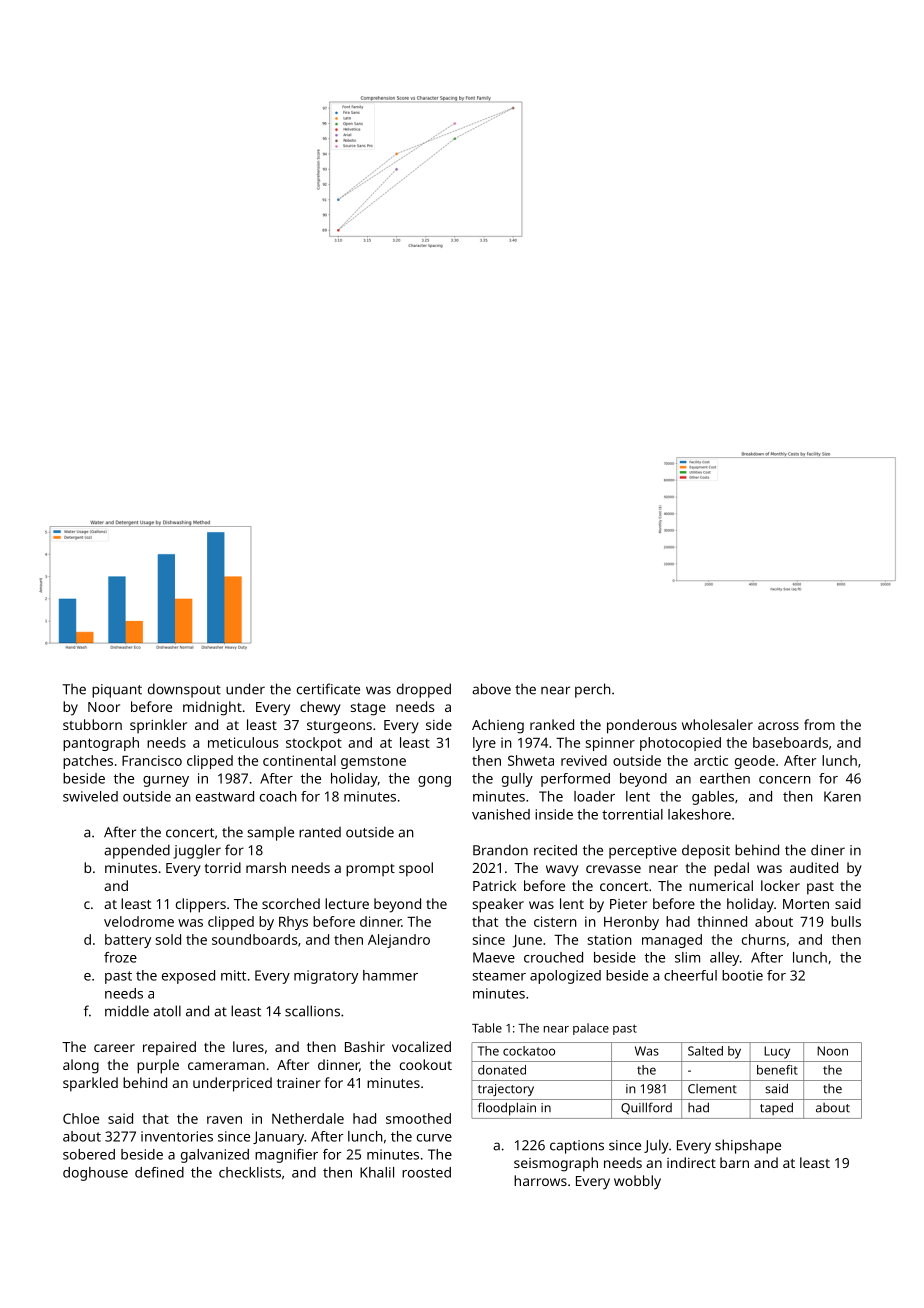 This screenshot has width=924, height=1308. I want to click on above, so click(491, 689).
